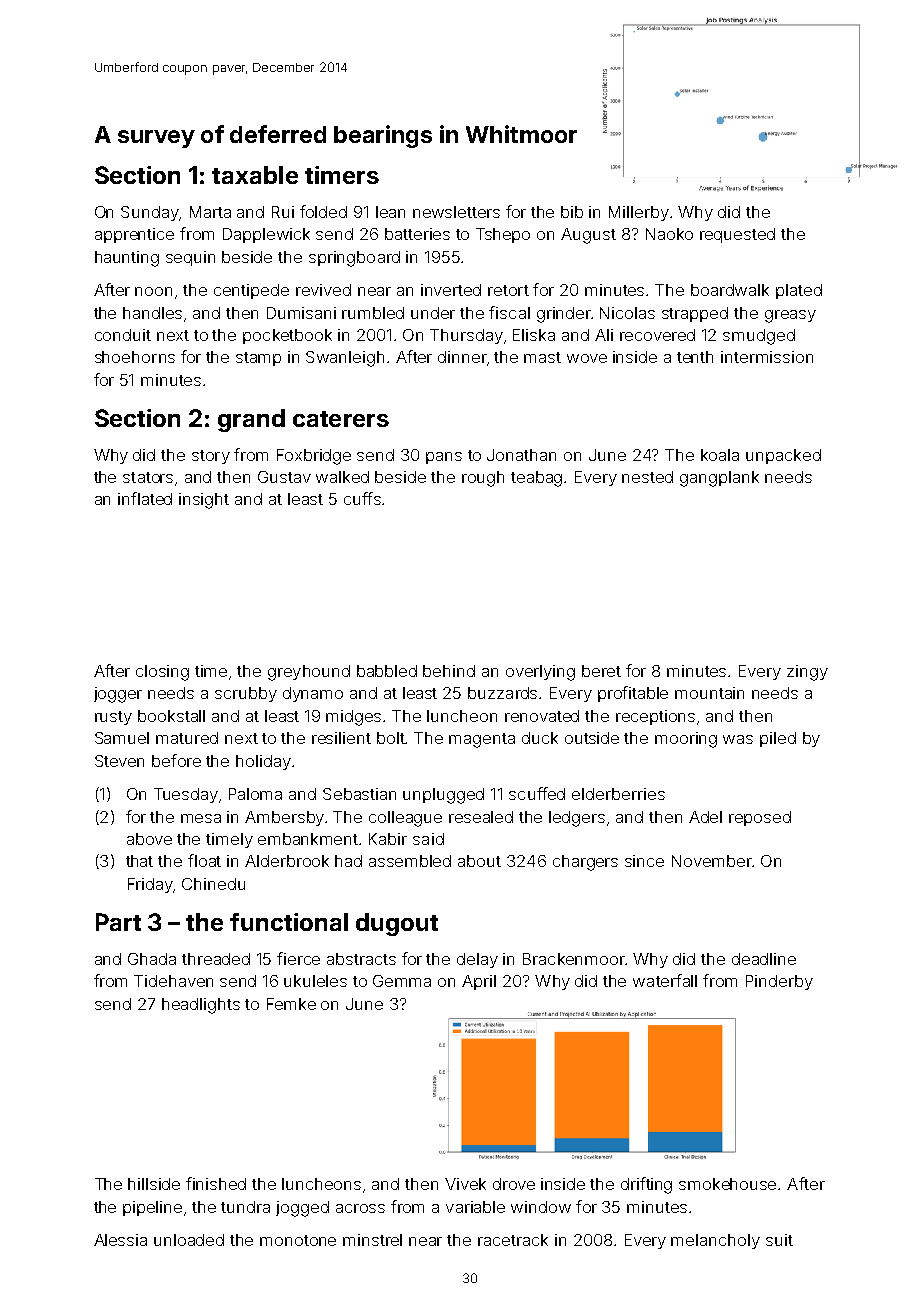 Image resolution: width=924 pixels, height=1308 pixels. Describe the element at coordinates (456, 212) in the image. I see `newsletters` at that location.
